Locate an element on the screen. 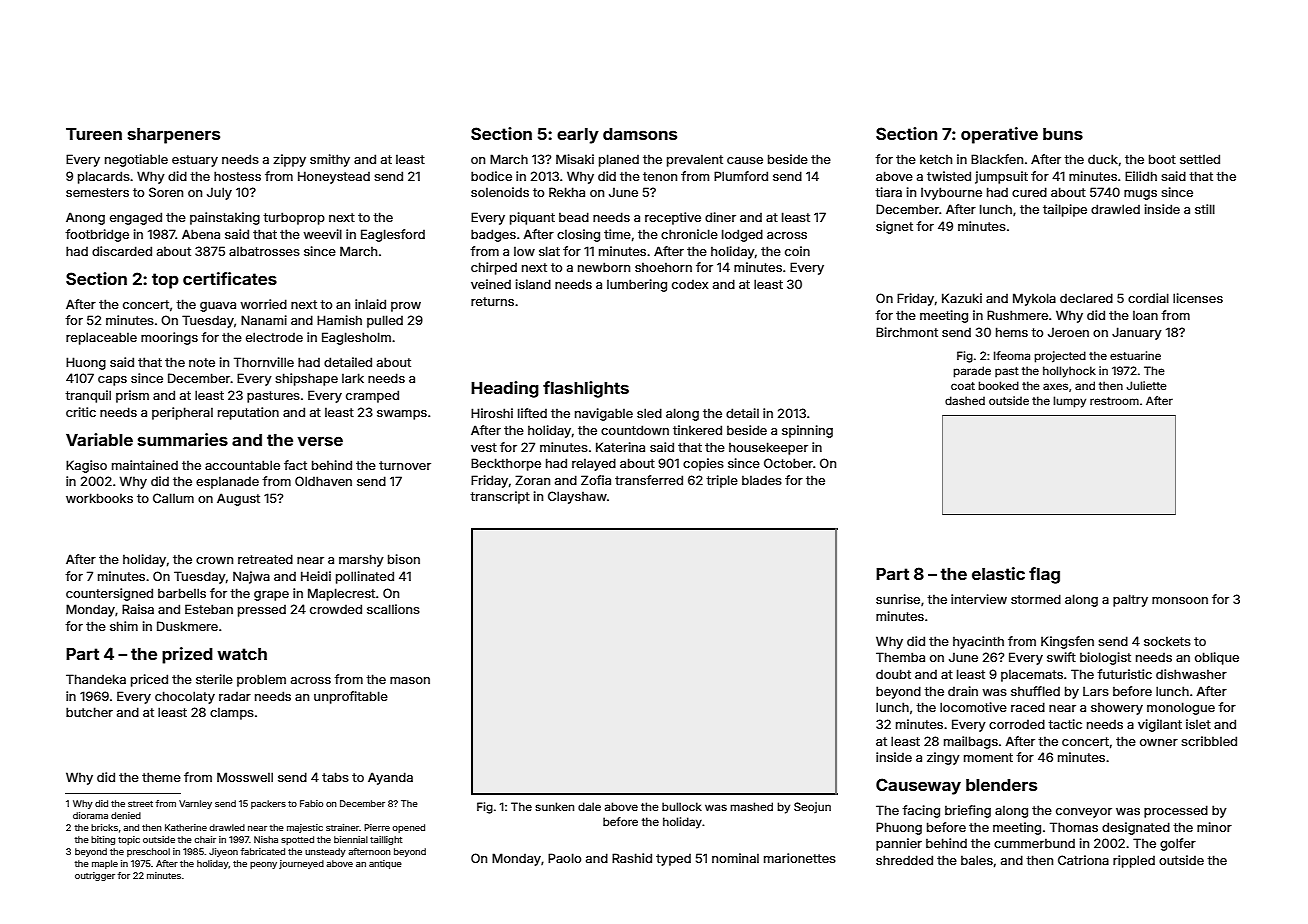 This screenshot has height=924, width=1308. damsons is located at coordinates (640, 134).
